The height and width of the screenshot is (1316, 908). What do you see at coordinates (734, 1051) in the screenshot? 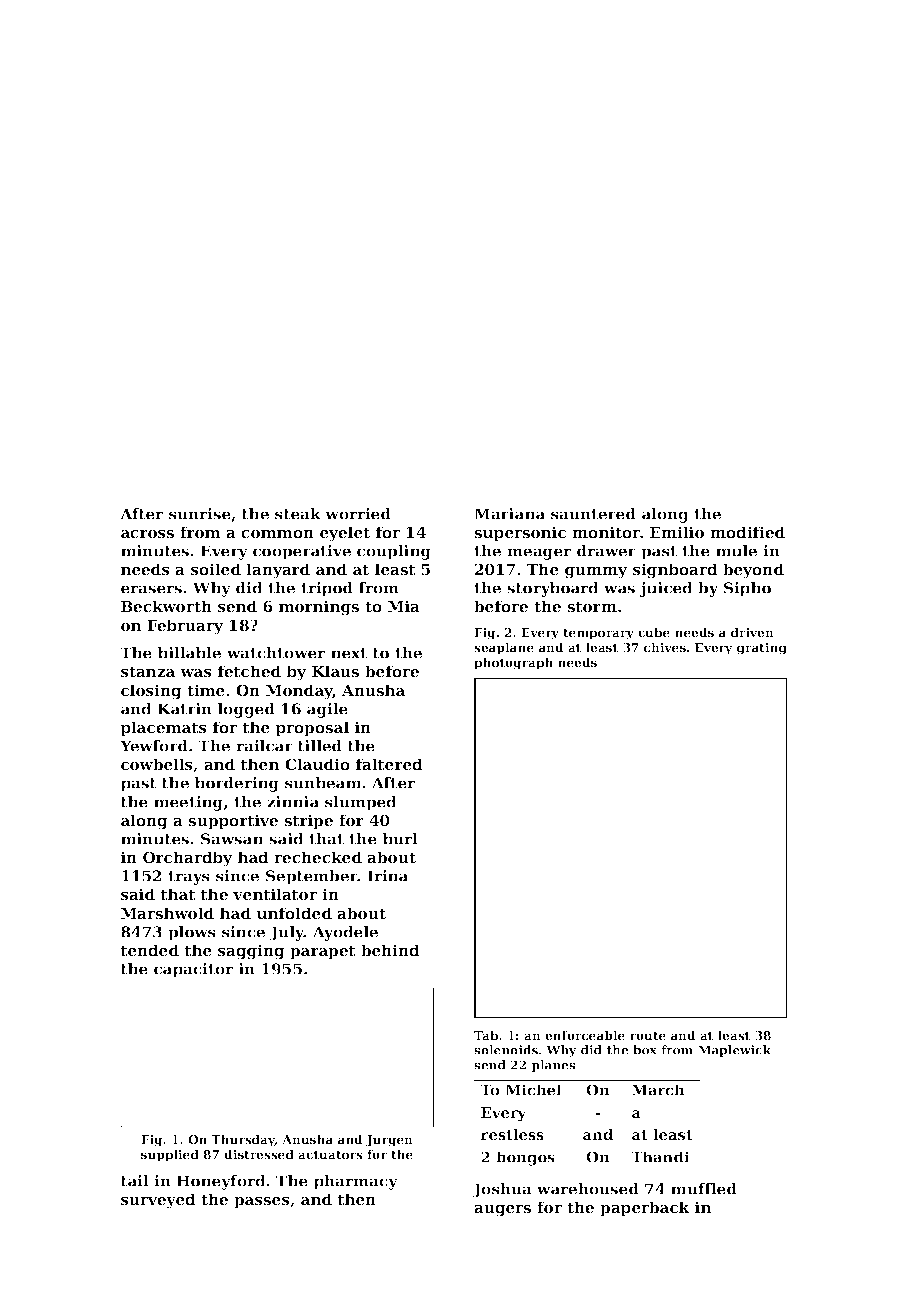
I see `Maplewick` at bounding box center [734, 1051].
